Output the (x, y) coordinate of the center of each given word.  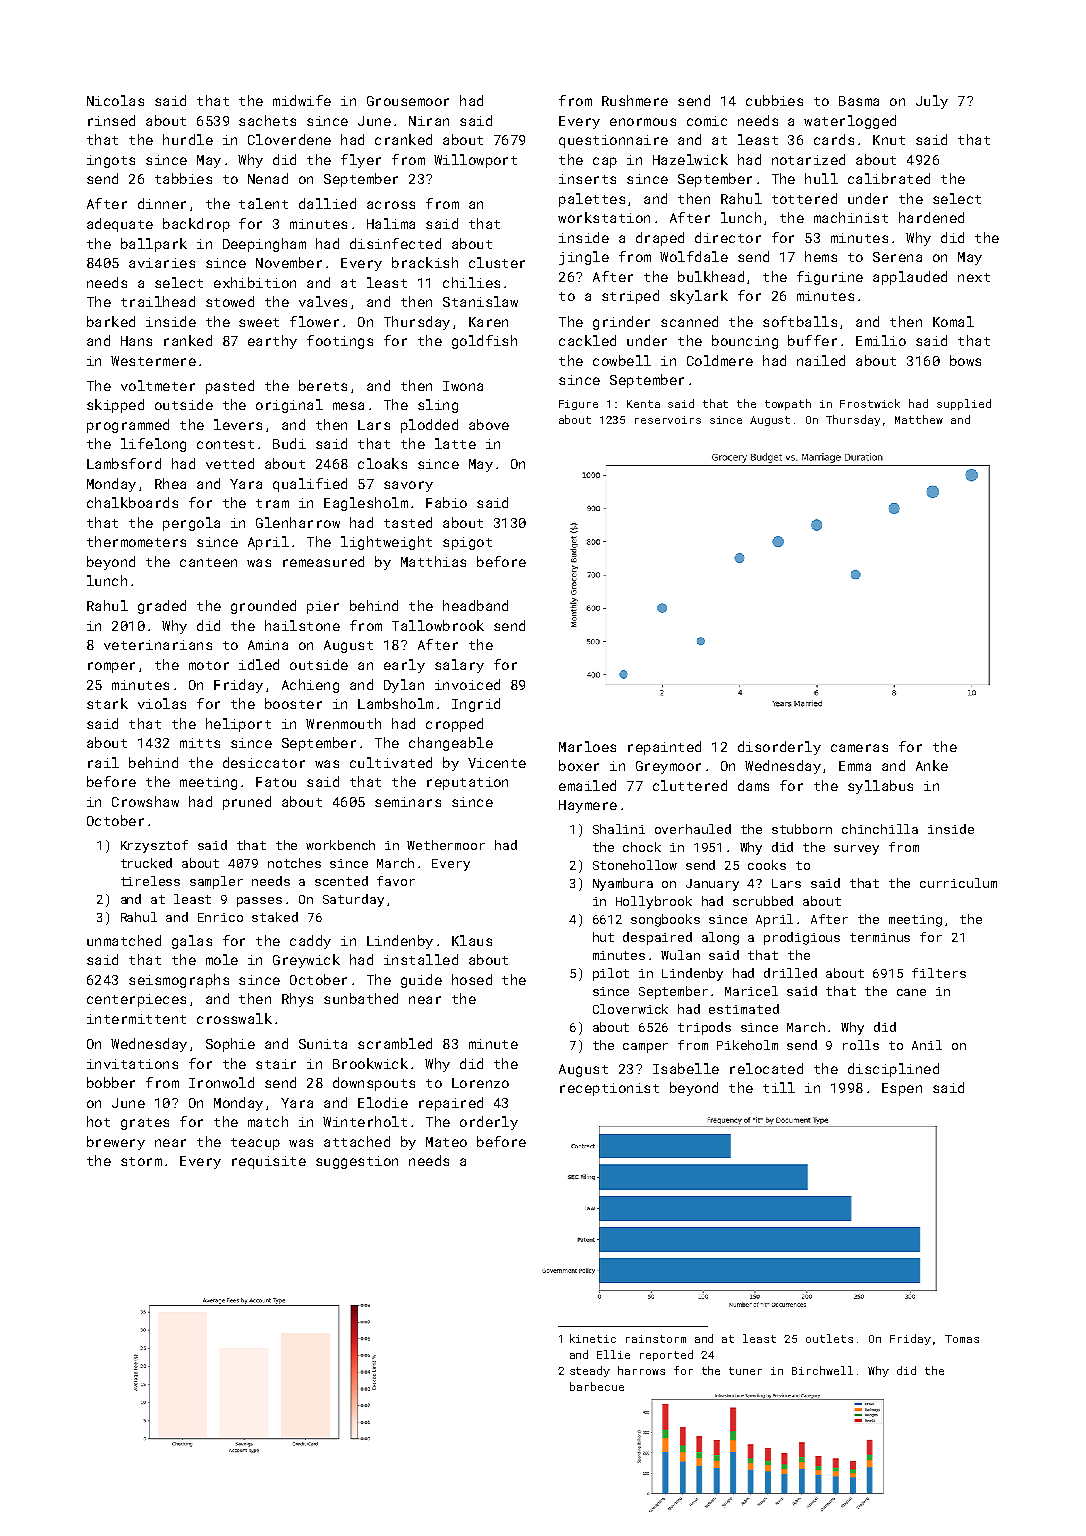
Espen (902, 1089)
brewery (116, 1143)
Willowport (475, 161)
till (779, 1087)
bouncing (745, 342)
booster (293, 703)
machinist (851, 217)
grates (145, 1124)
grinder (621, 323)
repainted (664, 748)
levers (238, 424)
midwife (302, 100)
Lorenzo (480, 1083)
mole (222, 959)
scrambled (395, 1043)
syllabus (880, 787)
